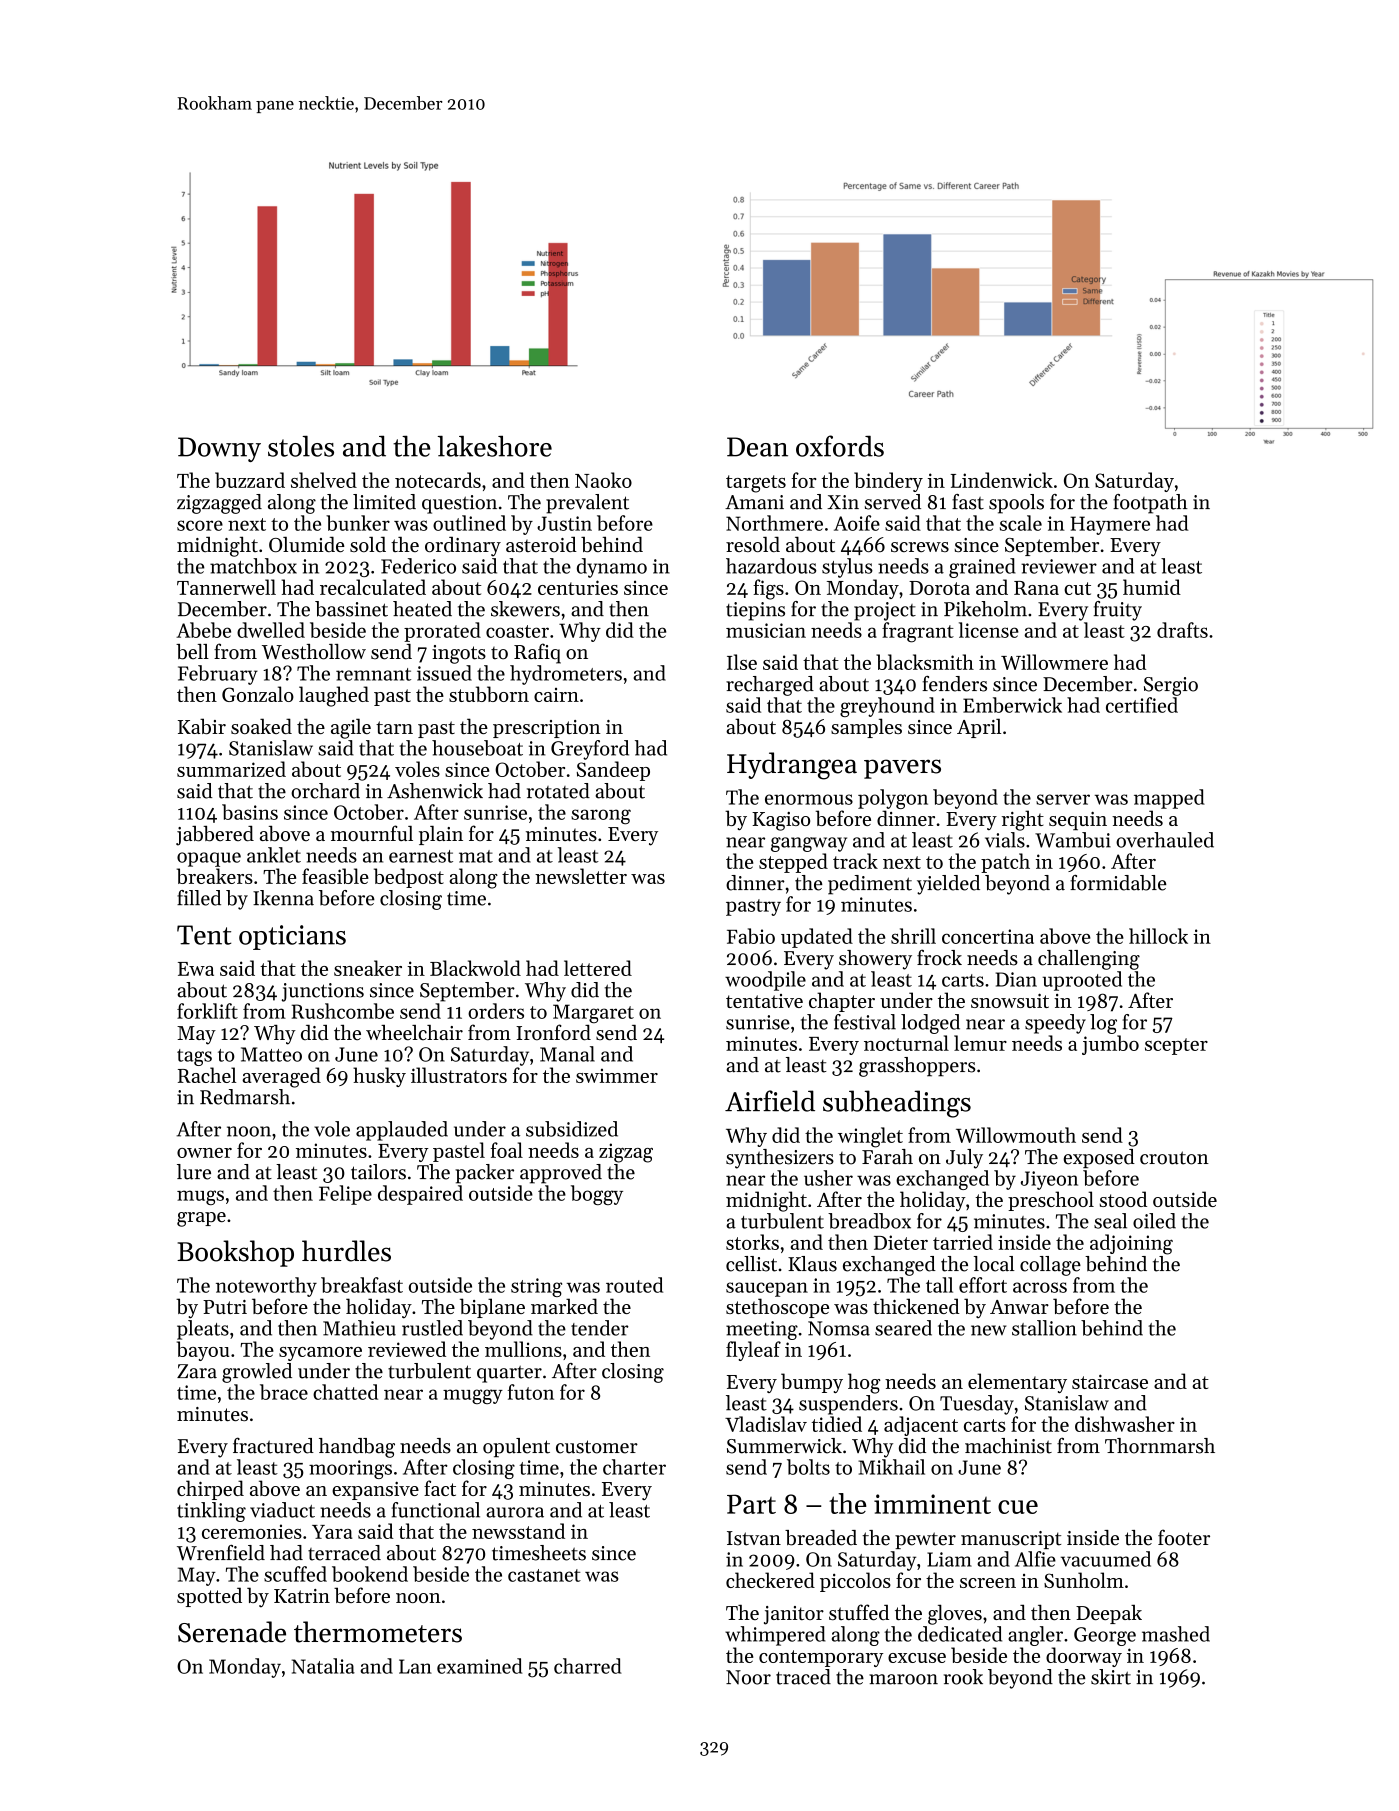  Describe the element at coordinates (274, 855) in the document. I see `anklet` at that location.
